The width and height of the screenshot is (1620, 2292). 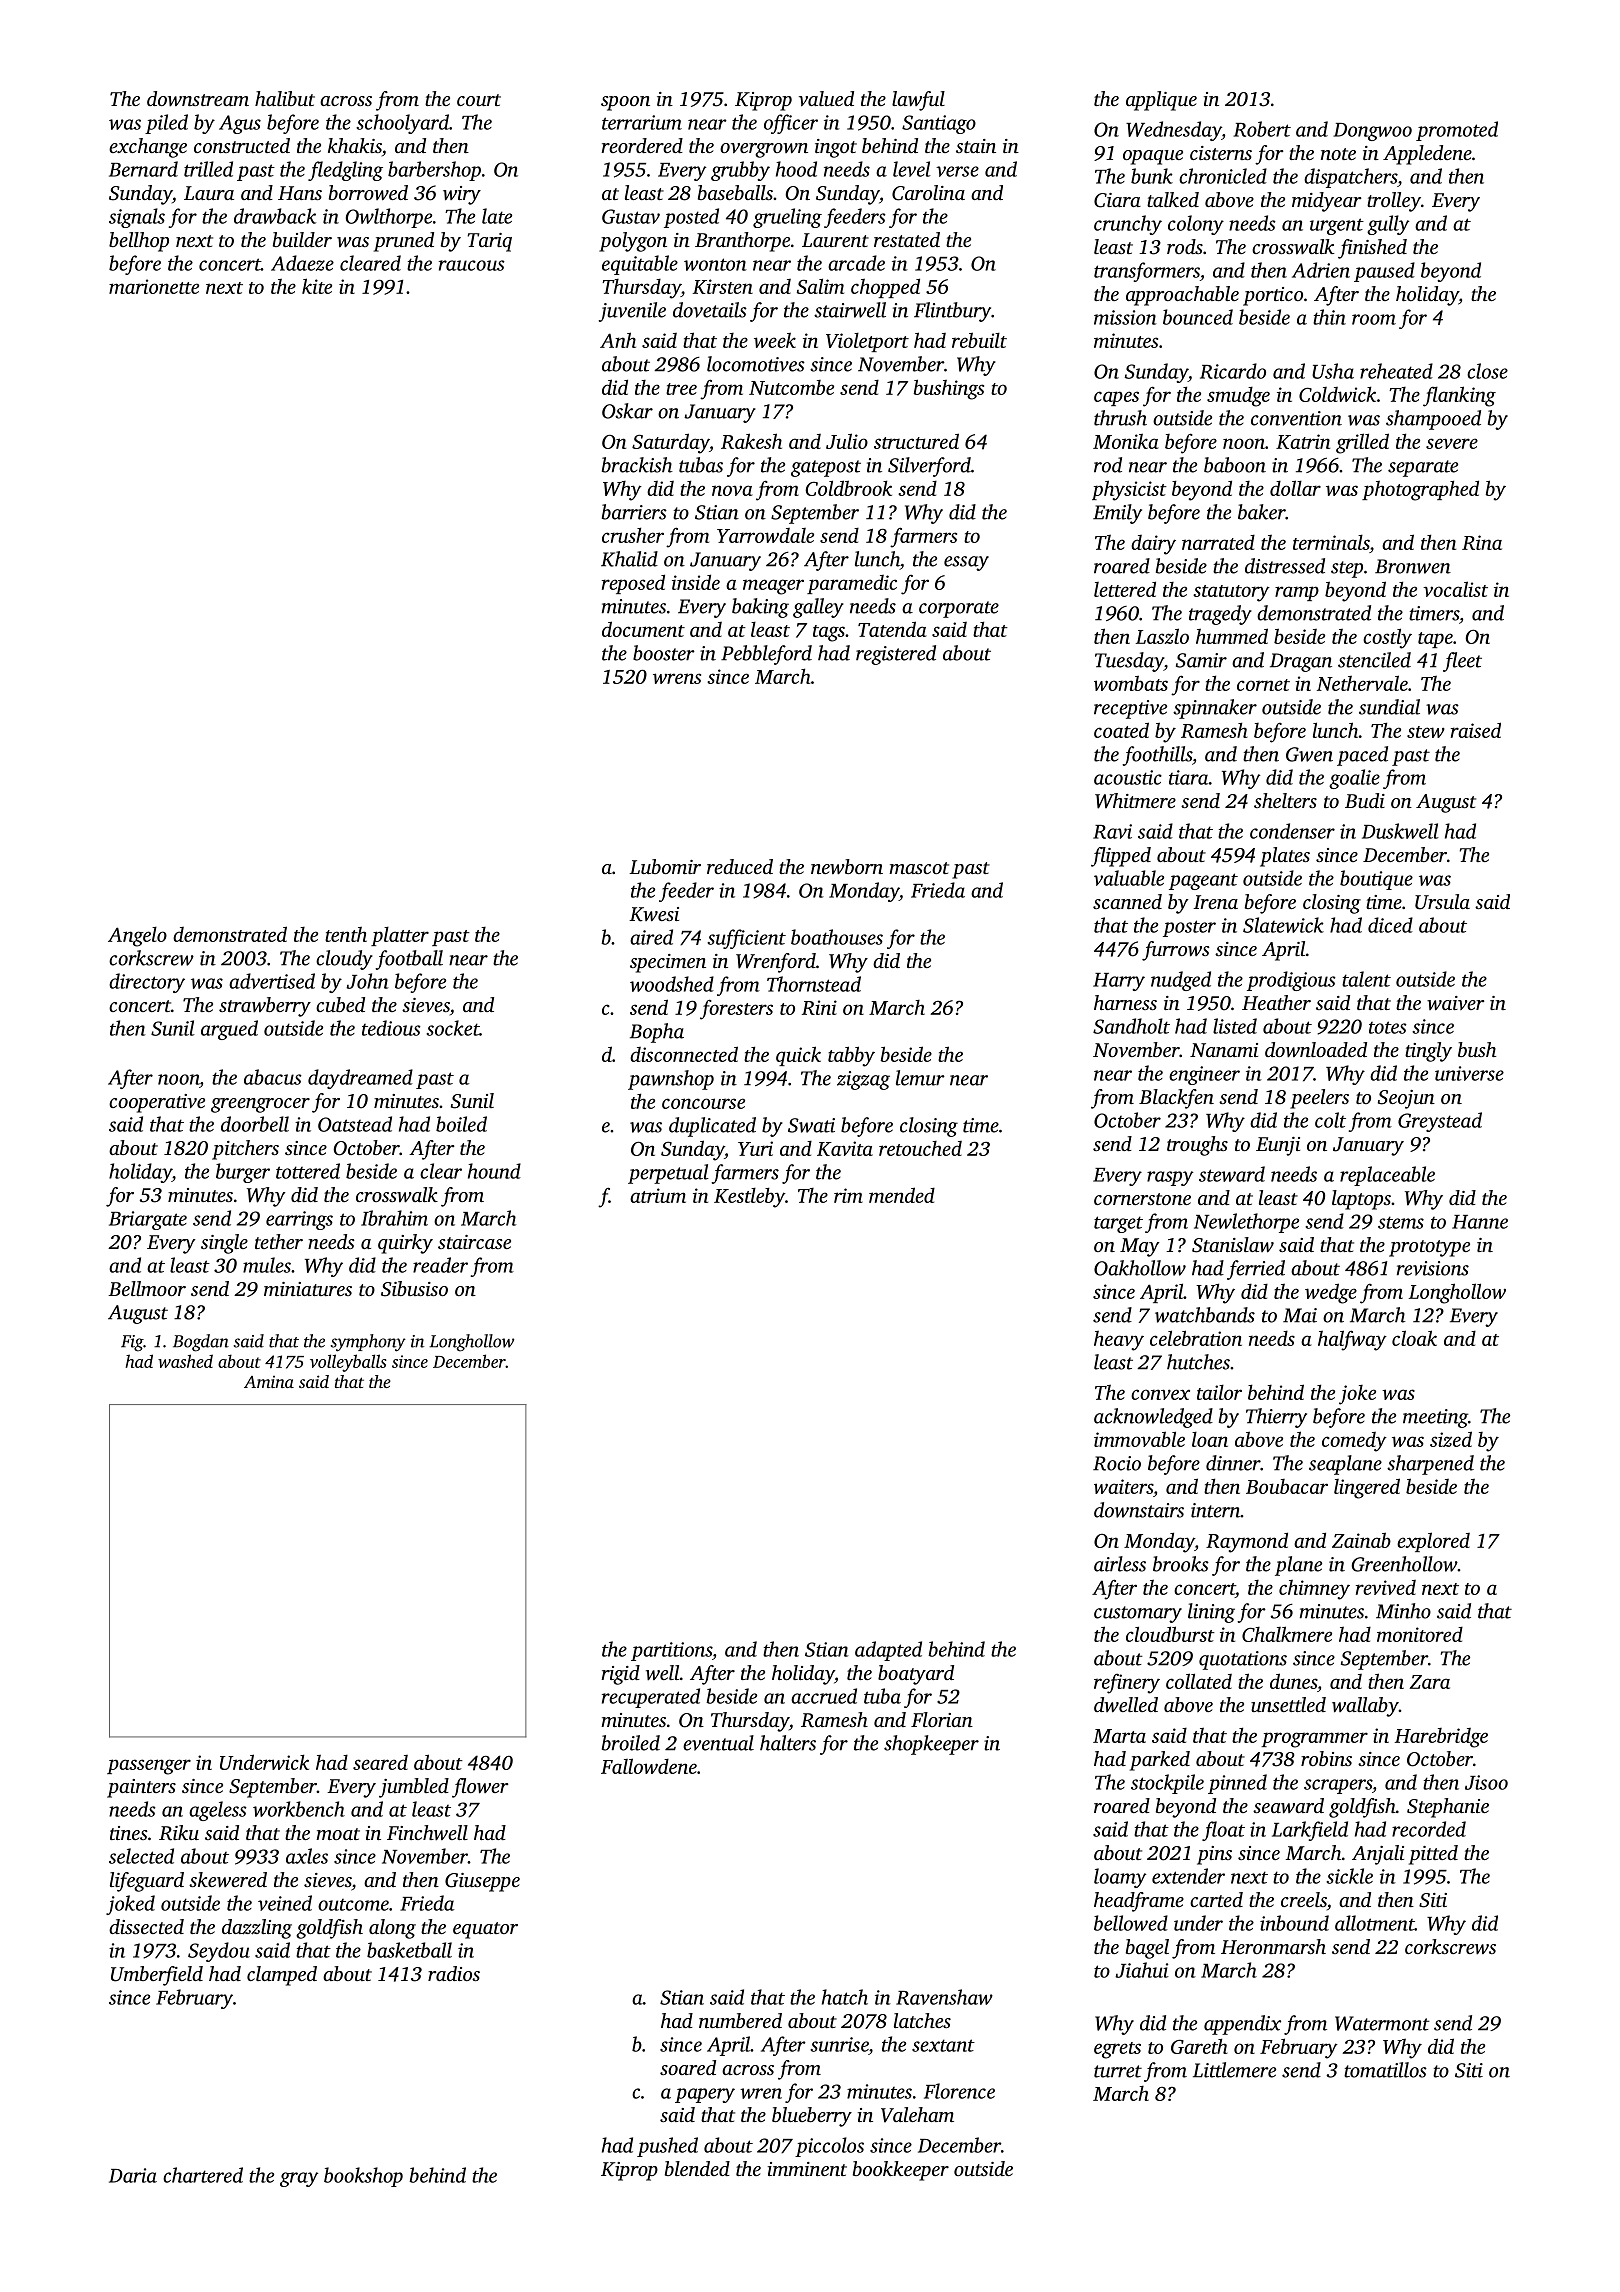 What do you see at coordinates (400, 936) in the screenshot?
I see `platter` at bounding box center [400, 936].
